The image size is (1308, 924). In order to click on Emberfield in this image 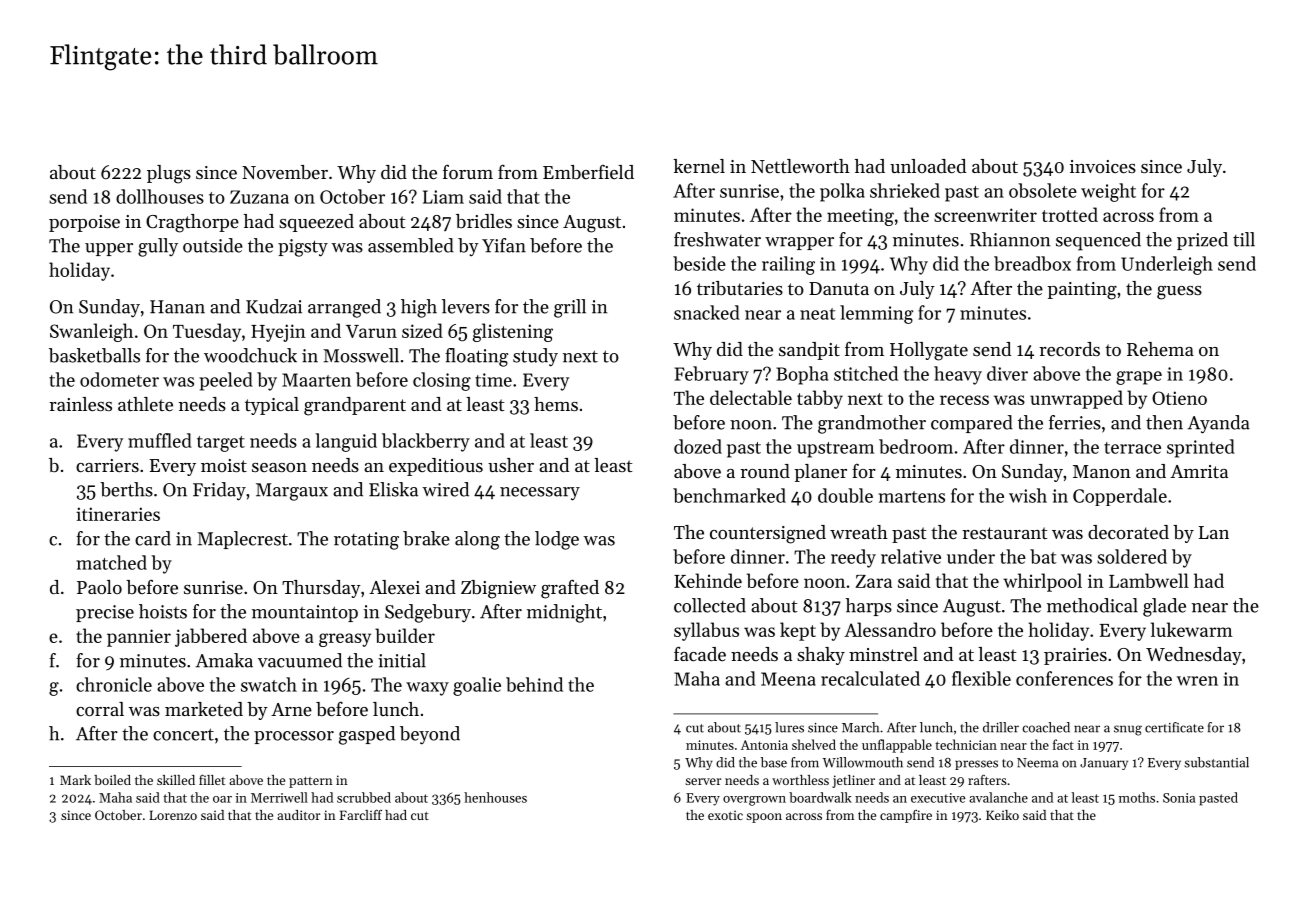, I will do `click(588, 171)`.
